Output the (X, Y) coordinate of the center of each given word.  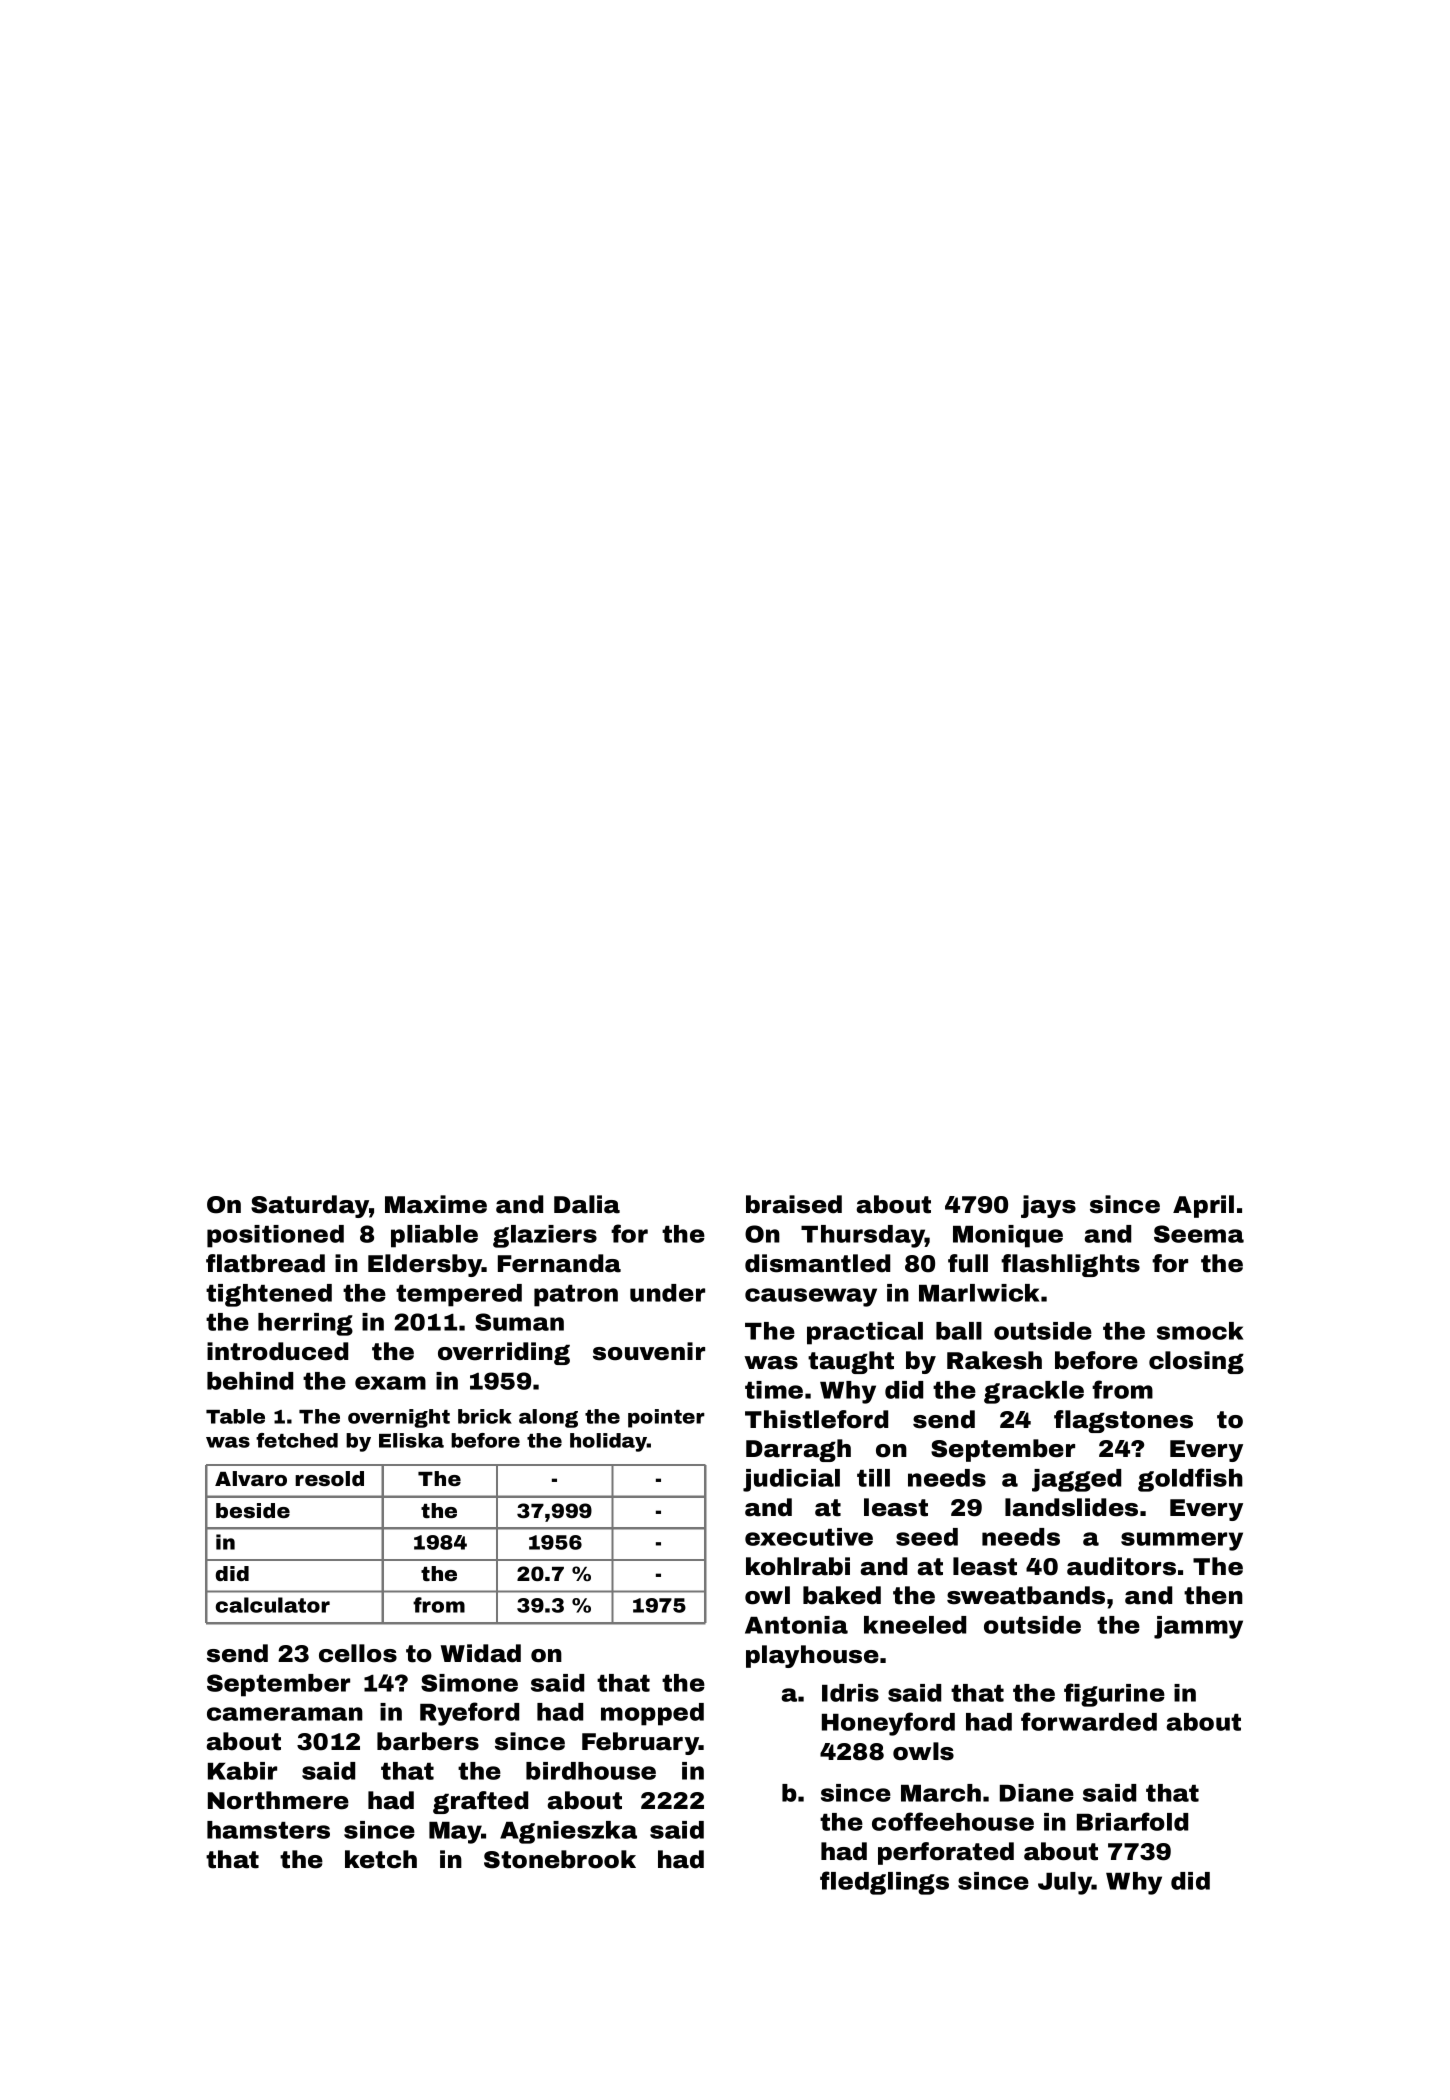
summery (1182, 1541)
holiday (608, 1442)
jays (1048, 1206)
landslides (1071, 1507)
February (640, 1743)
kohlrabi (798, 1566)
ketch (381, 1859)
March (941, 1793)
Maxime (436, 1204)
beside (253, 1510)
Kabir (242, 1771)
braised (794, 1204)
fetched (297, 1440)
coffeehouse (953, 1821)
